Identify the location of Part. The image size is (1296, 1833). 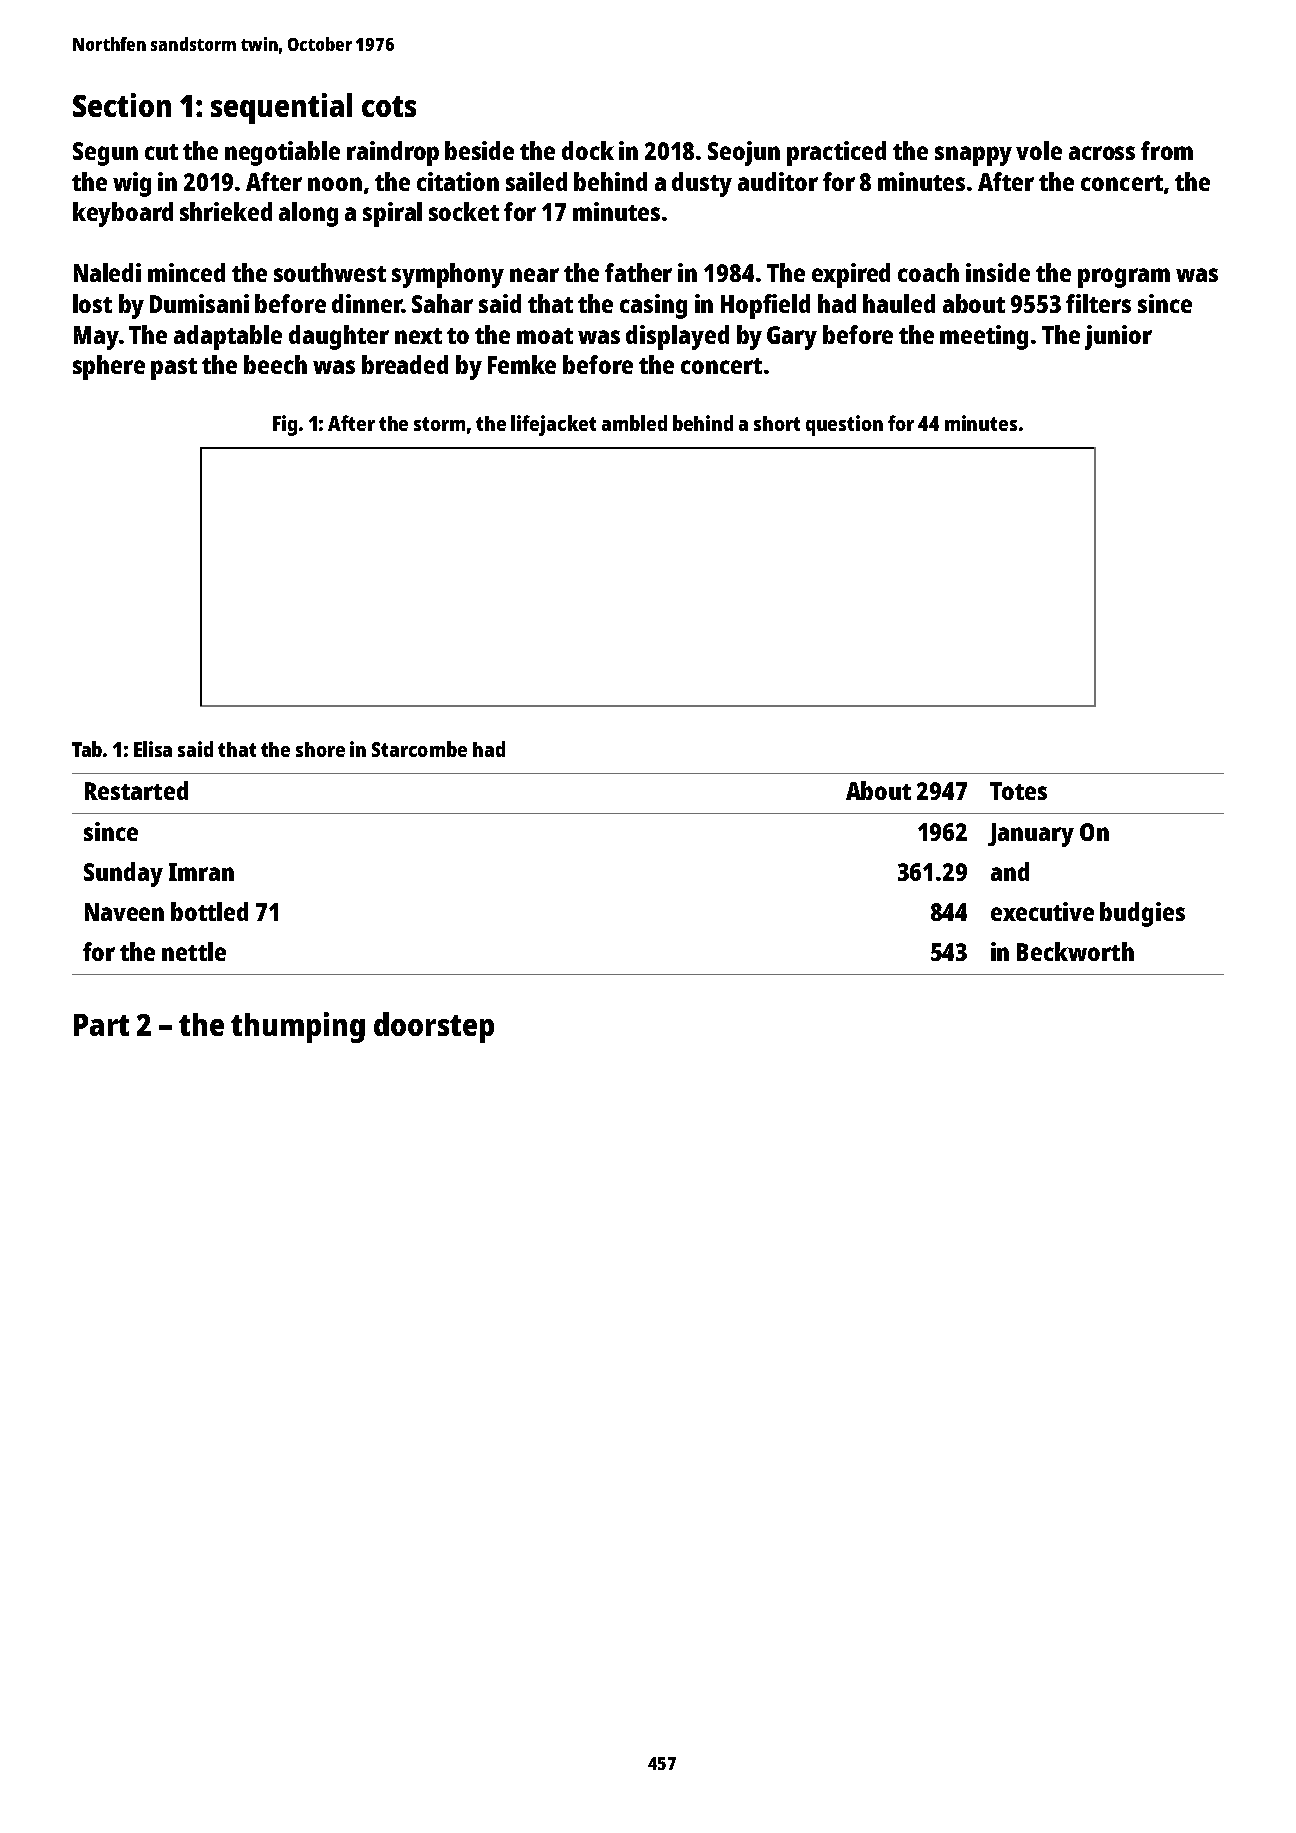
(101, 1025).
